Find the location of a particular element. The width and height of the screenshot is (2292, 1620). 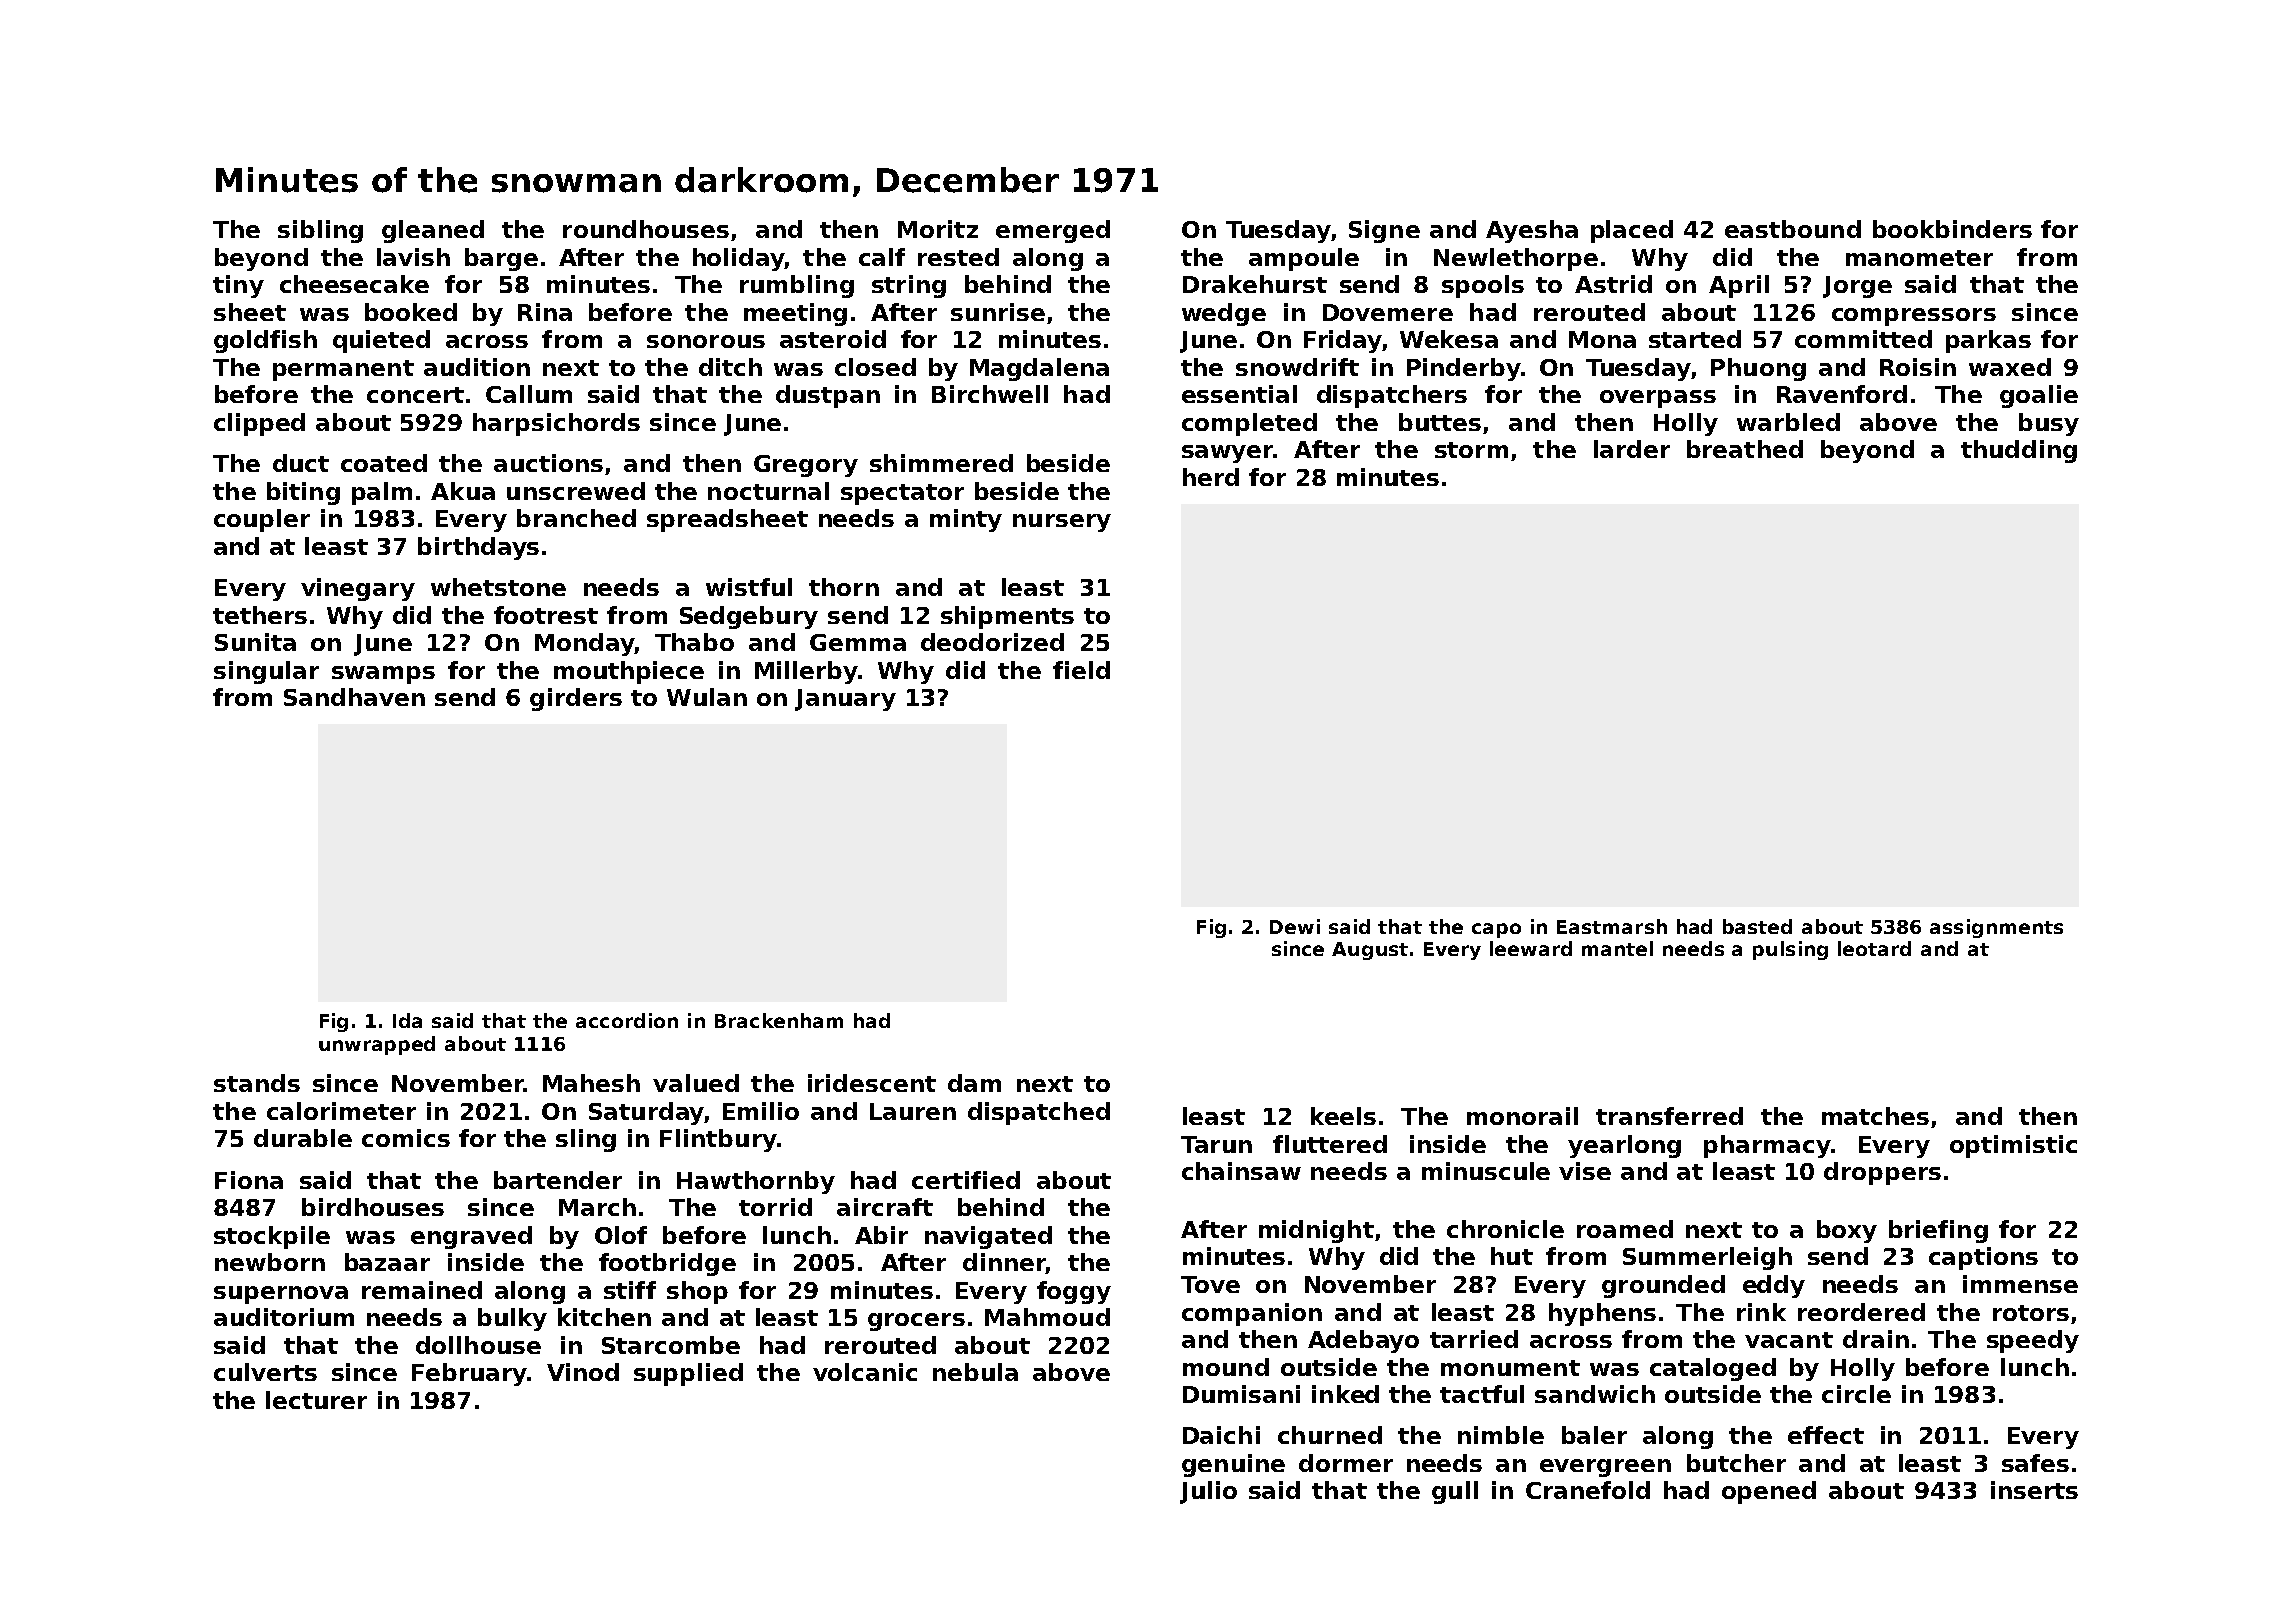

accordion is located at coordinates (627, 1020).
